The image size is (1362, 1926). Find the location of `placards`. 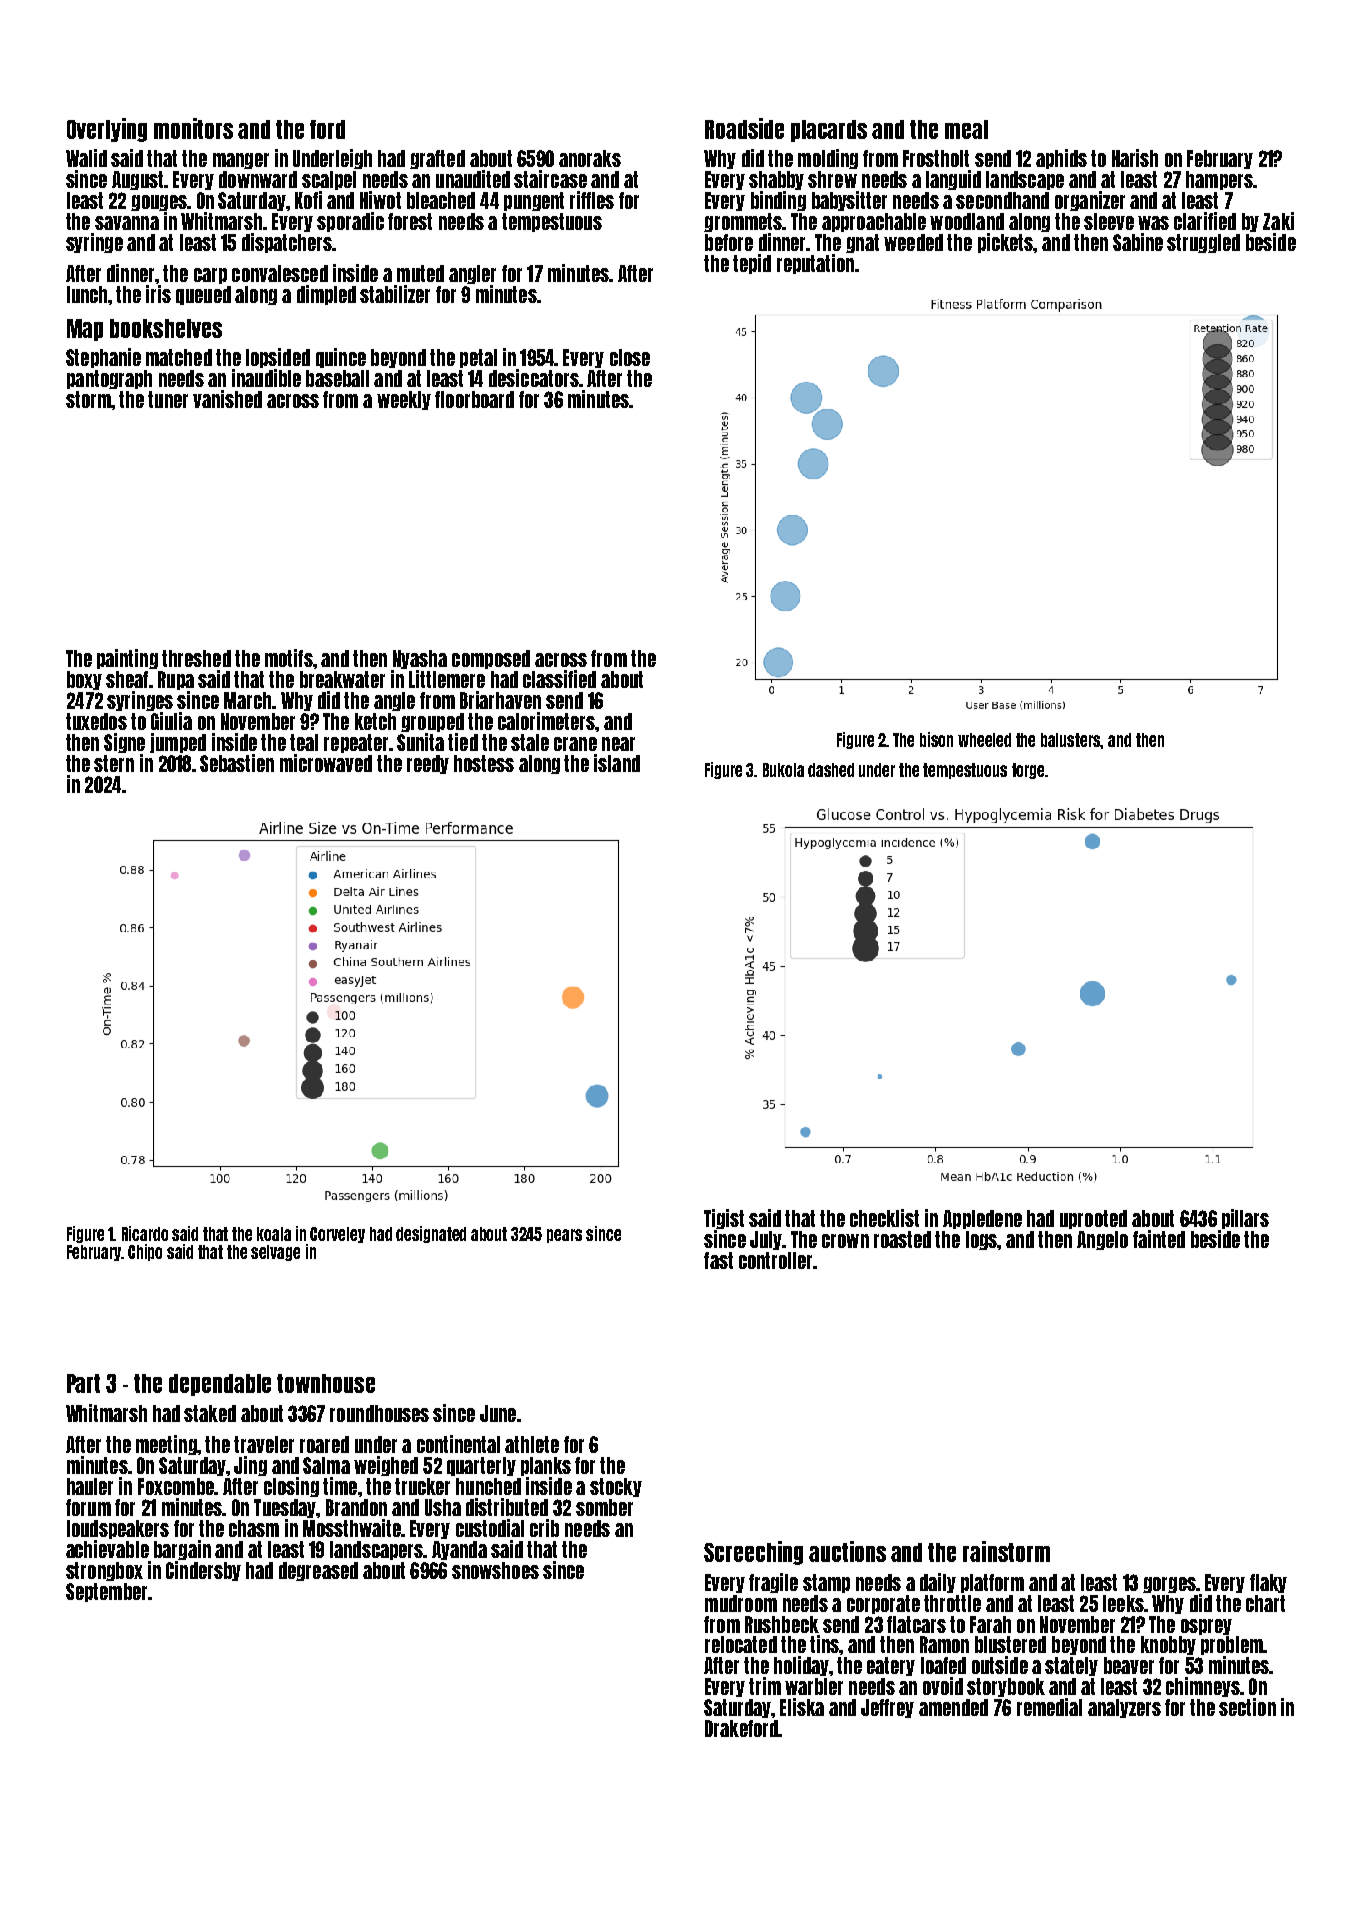

placards is located at coordinates (829, 131).
